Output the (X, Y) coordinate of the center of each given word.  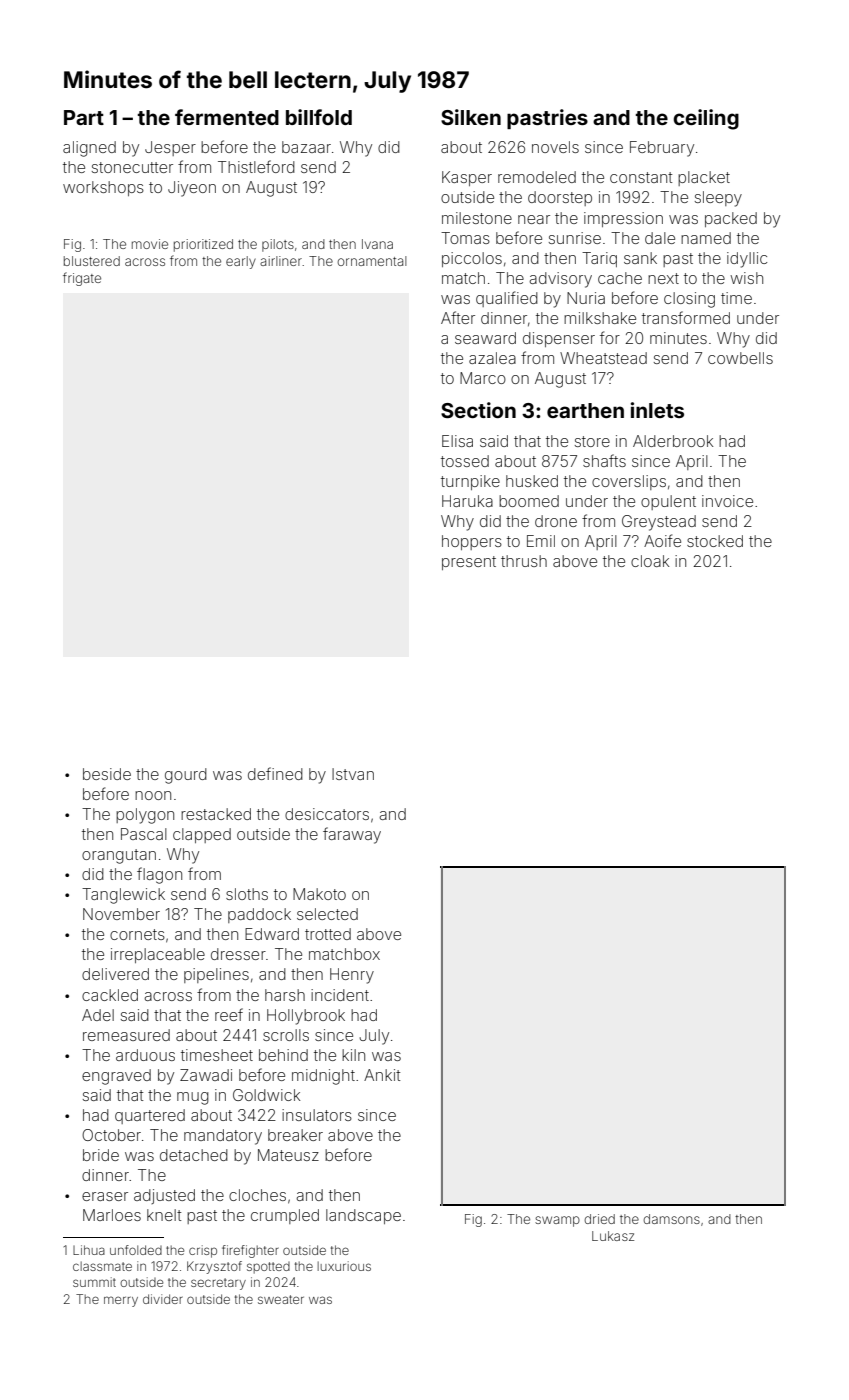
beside (107, 774)
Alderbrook (673, 441)
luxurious (344, 1266)
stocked (715, 541)
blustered (92, 261)
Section (478, 410)
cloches (257, 1195)
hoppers (472, 542)
